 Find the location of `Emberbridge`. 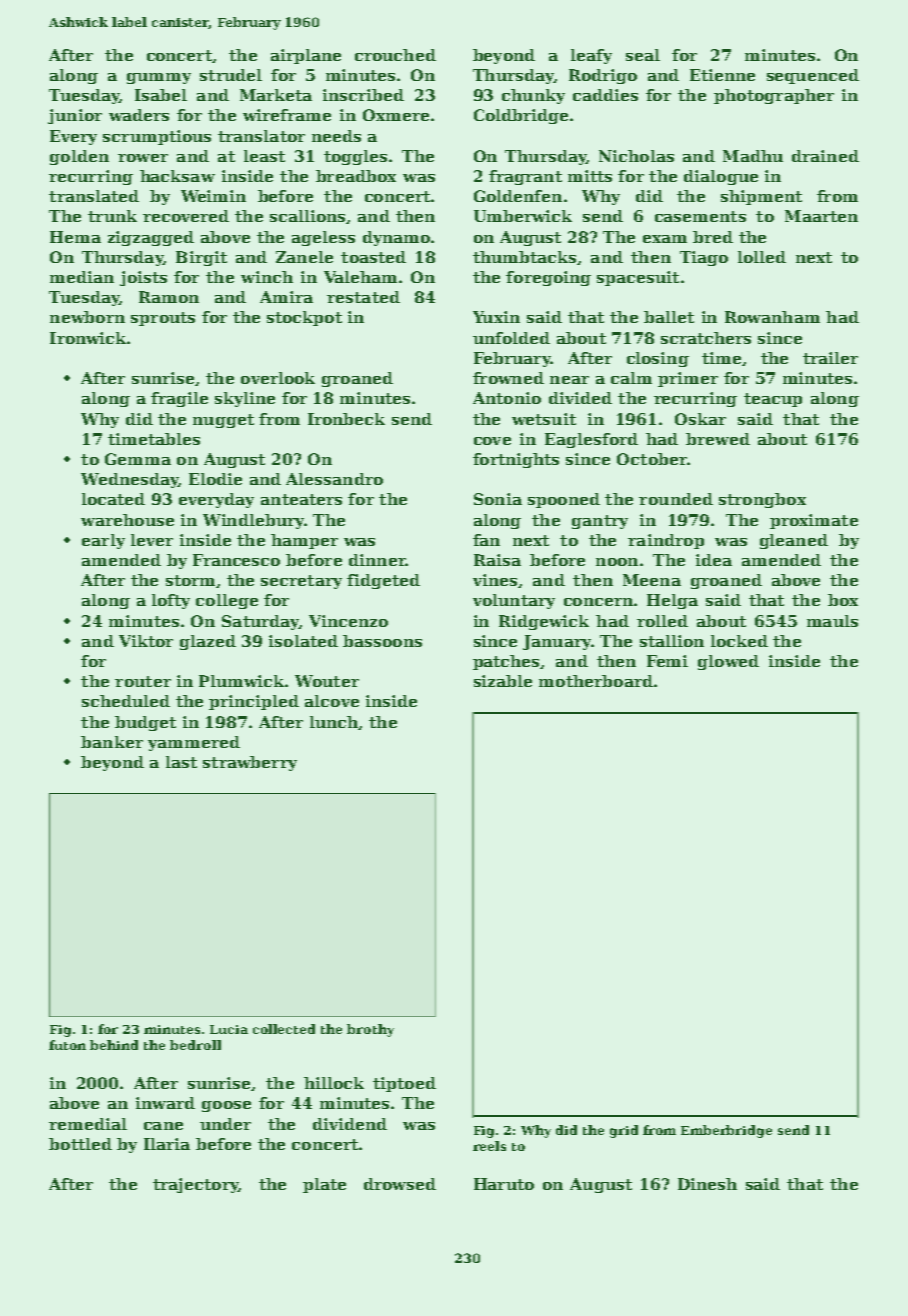

Emberbridge is located at coordinates (726, 1131).
